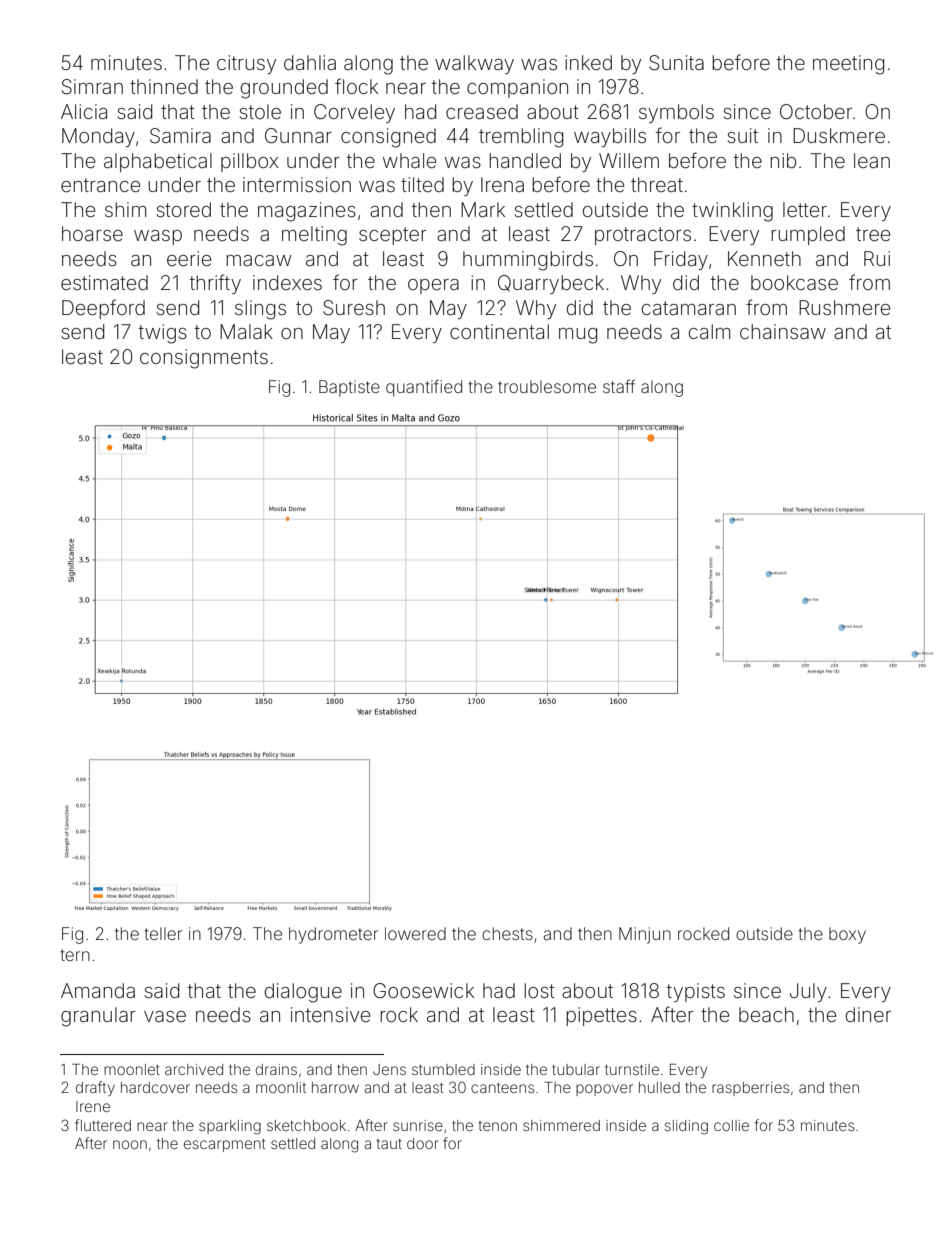  What do you see at coordinates (783, 331) in the screenshot?
I see `chainsaw` at bounding box center [783, 331].
